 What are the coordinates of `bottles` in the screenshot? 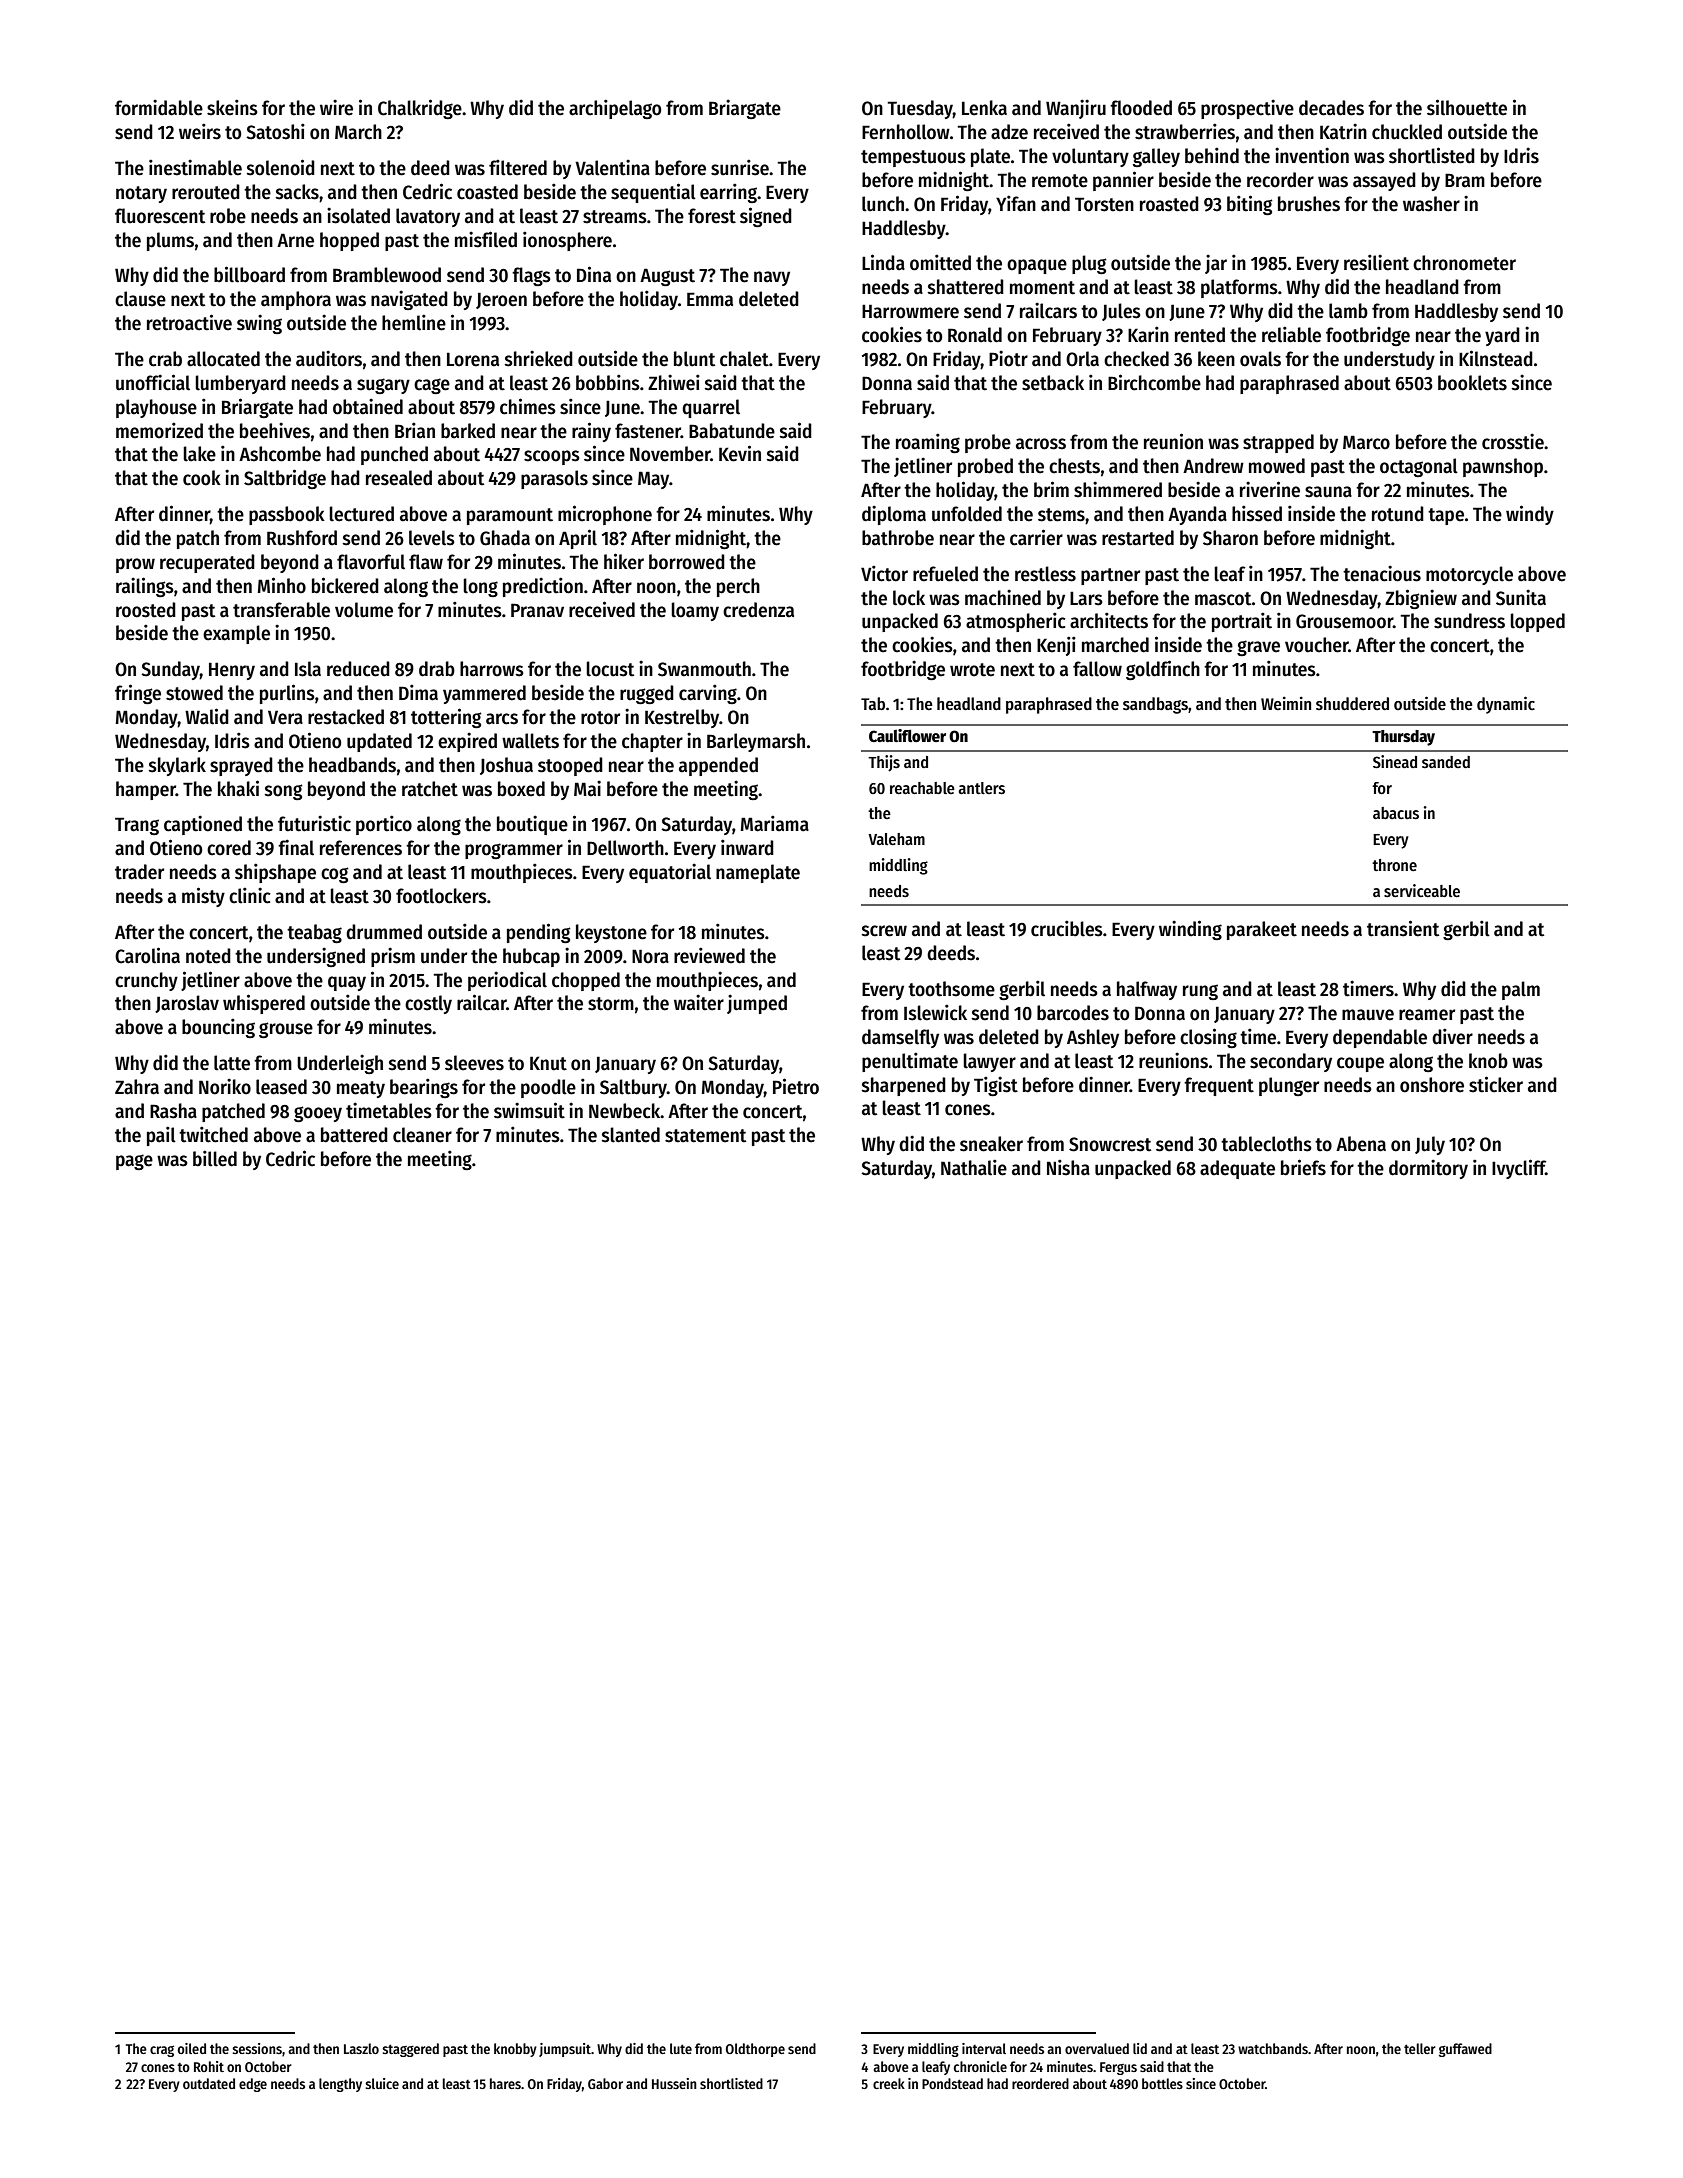 It's located at (1162, 2083).
